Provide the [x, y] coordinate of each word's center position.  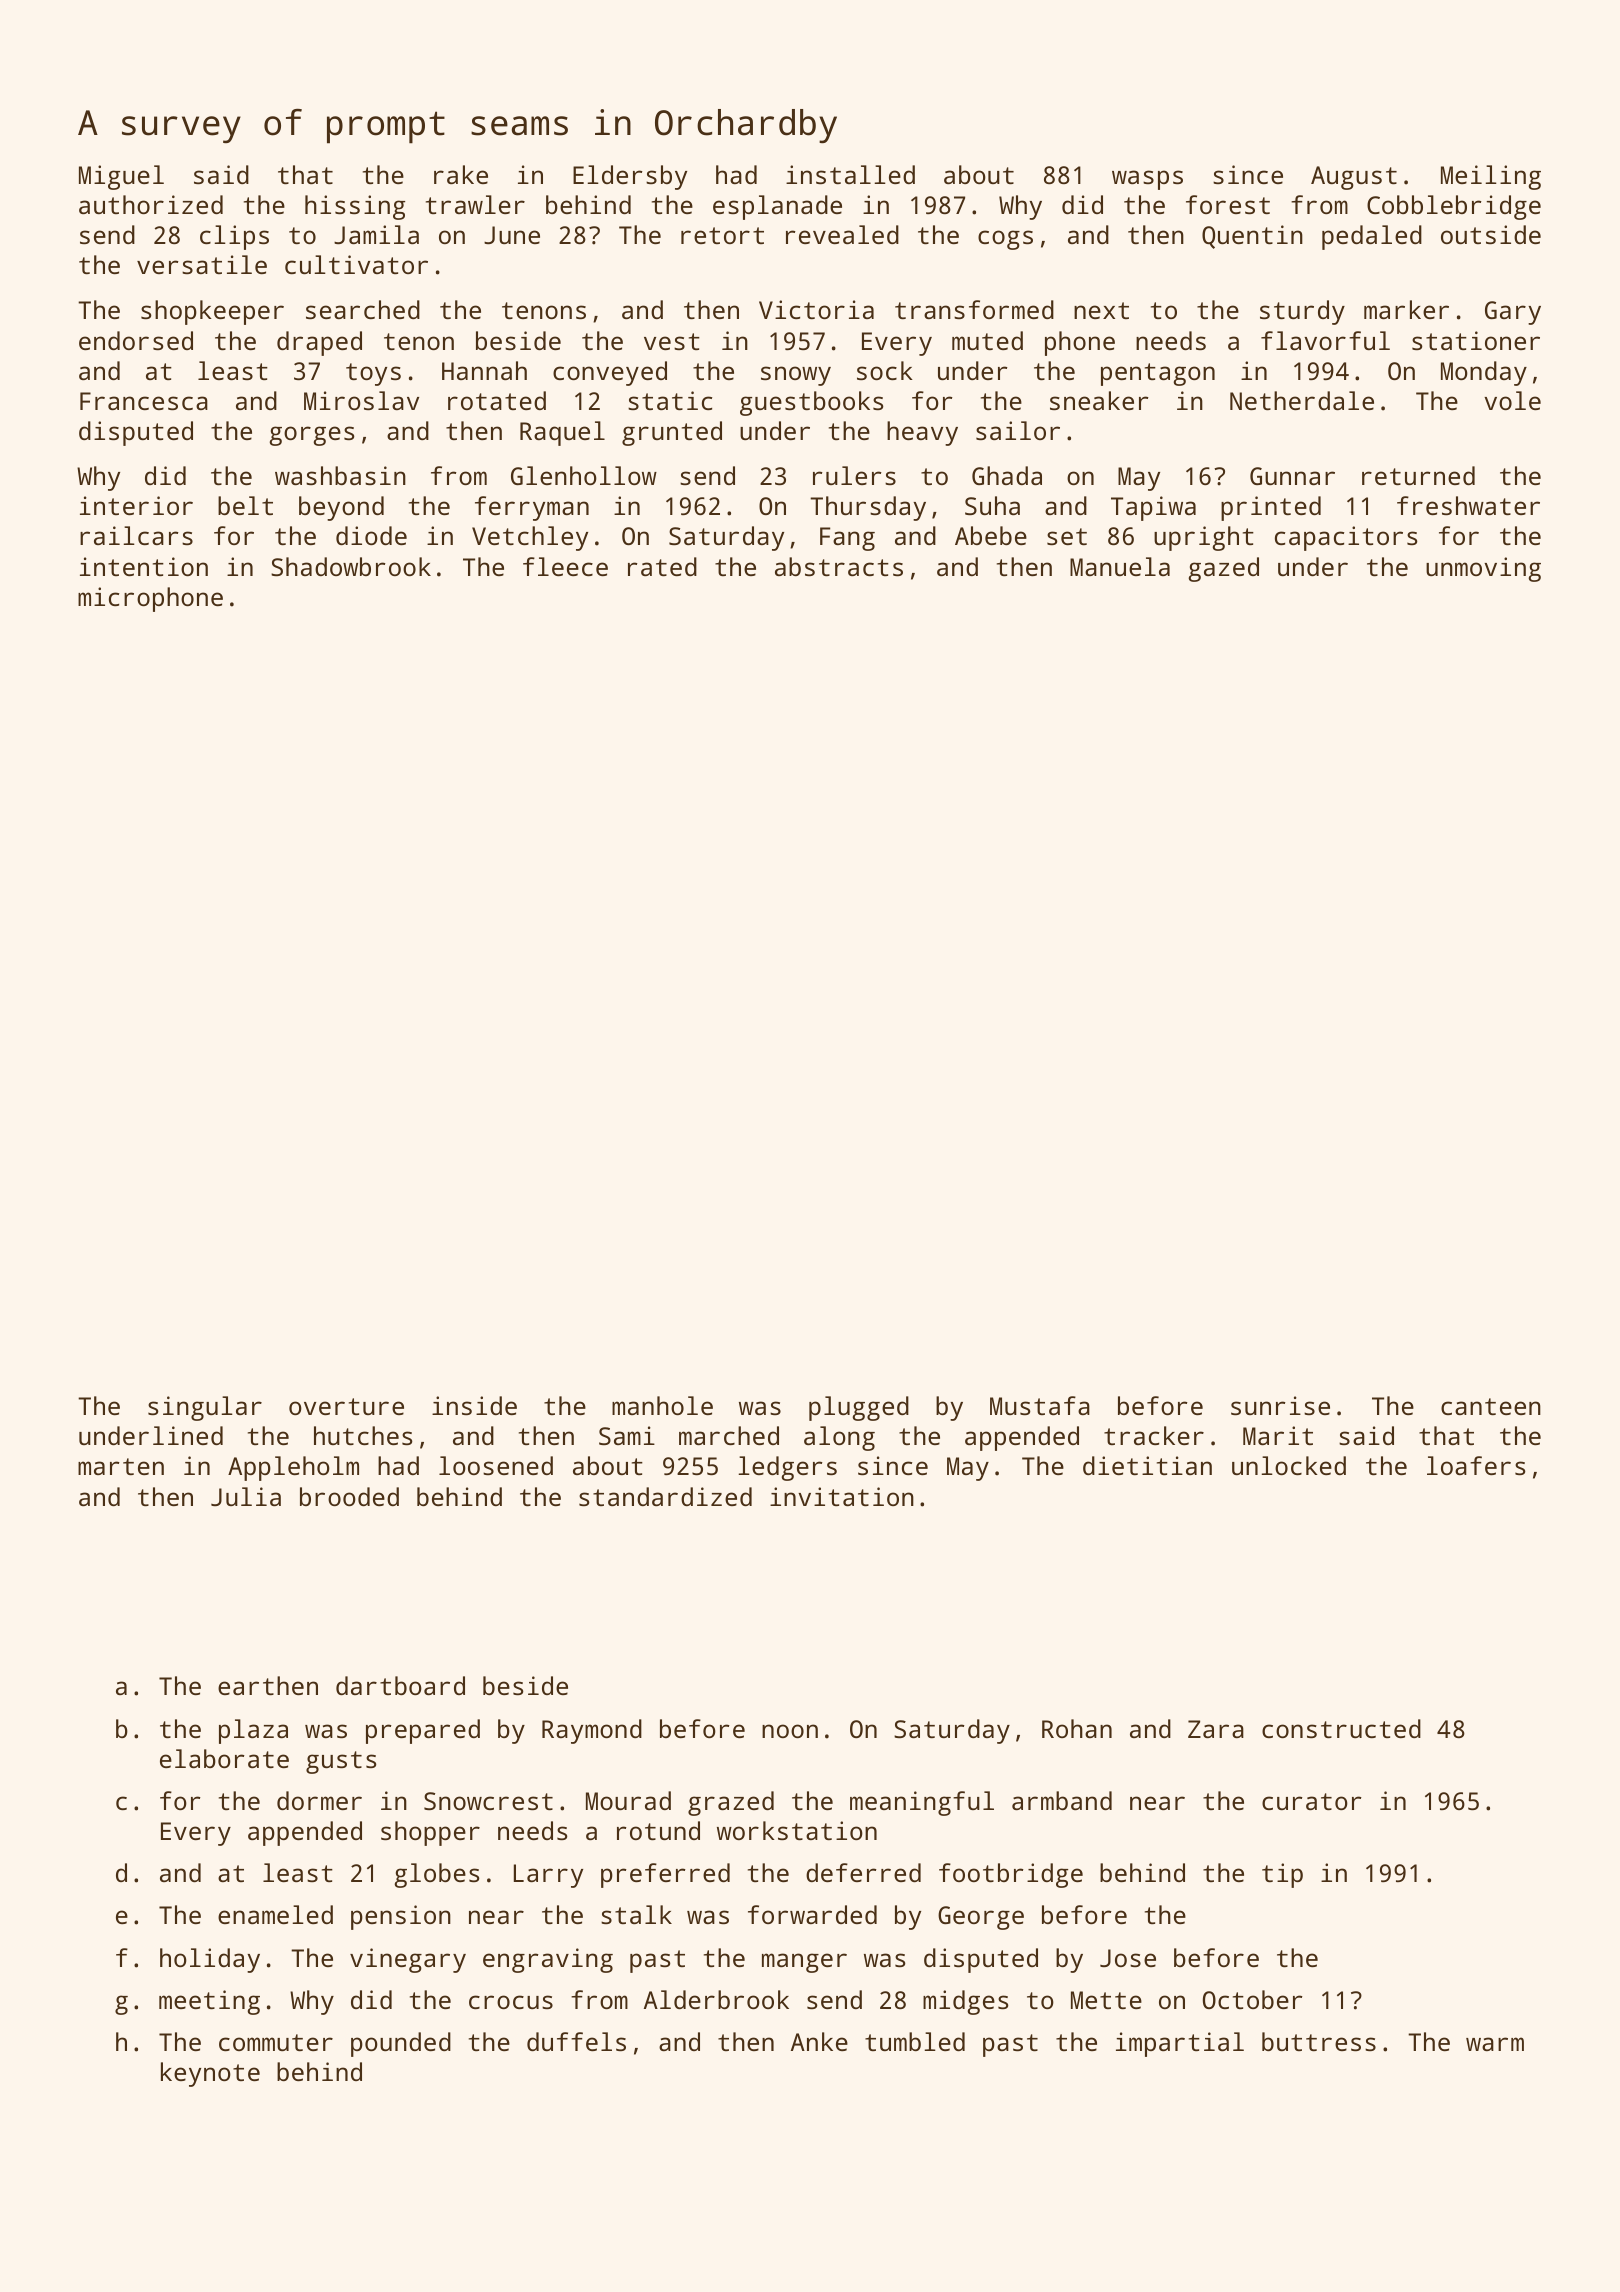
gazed [1223, 569]
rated [662, 566]
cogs [1005, 240]
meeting [209, 2002]
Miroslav [361, 400]
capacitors [1346, 538]
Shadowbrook [351, 566]
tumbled [915, 2041]
